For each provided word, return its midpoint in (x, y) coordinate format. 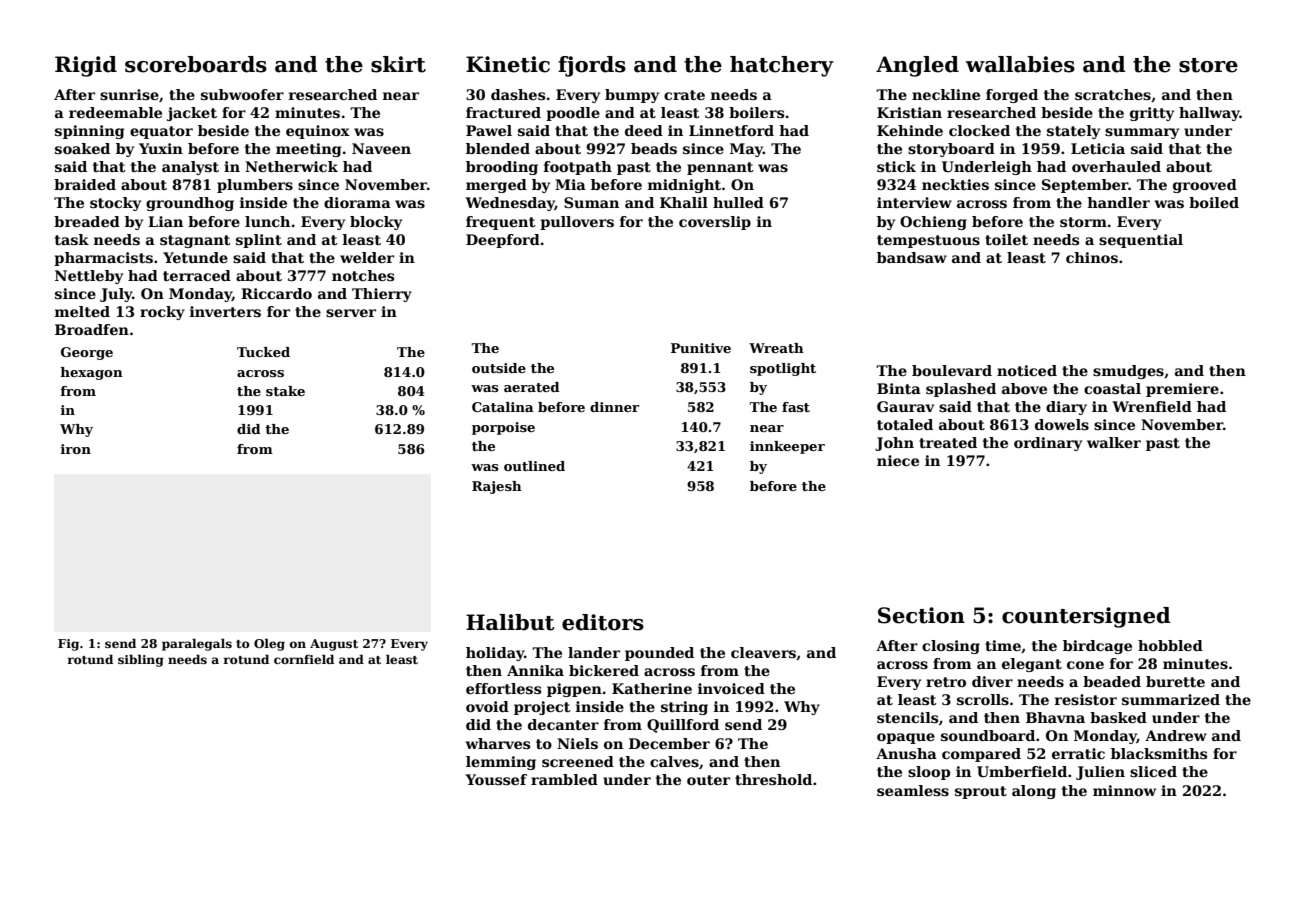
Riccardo (276, 293)
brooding (502, 168)
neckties (955, 184)
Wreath (776, 348)
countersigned (1086, 617)
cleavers (763, 652)
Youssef (496, 779)
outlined (534, 466)
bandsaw (912, 257)
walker (1114, 442)
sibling (141, 660)
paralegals (197, 644)
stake (285, 391)
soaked (82, 148)
